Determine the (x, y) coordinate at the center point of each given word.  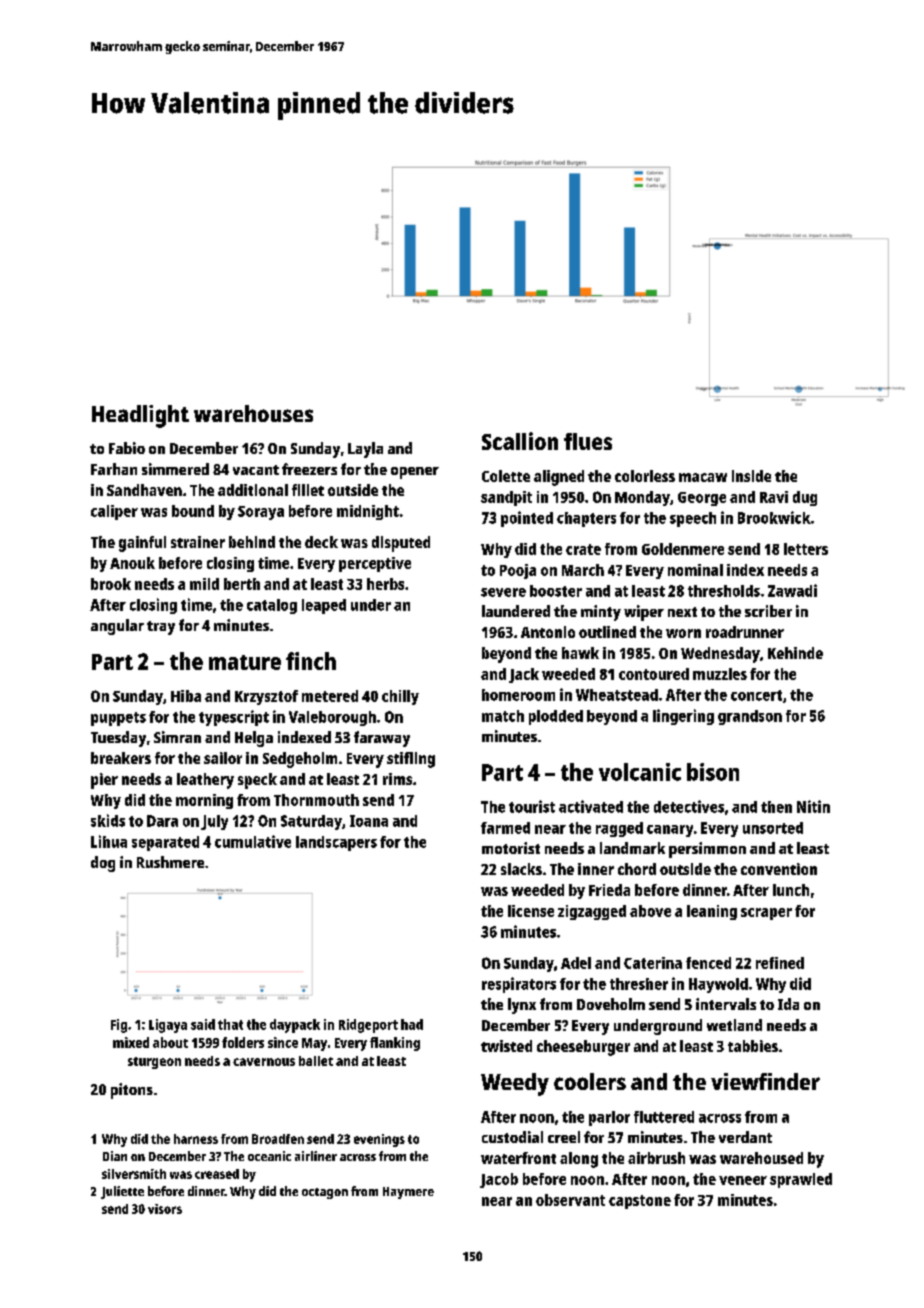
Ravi (774, 497)
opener (415, 473)
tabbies (753, 1046)
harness (196, 1139)
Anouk (132, 563)
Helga (254, 739)
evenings (379, 1140)
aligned (559, 478)
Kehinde (795, 653)
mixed (131, 1042)
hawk (580, 653)
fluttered (664, 1117)
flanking (395, 1044)
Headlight (140, 416)
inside (751, 476)
